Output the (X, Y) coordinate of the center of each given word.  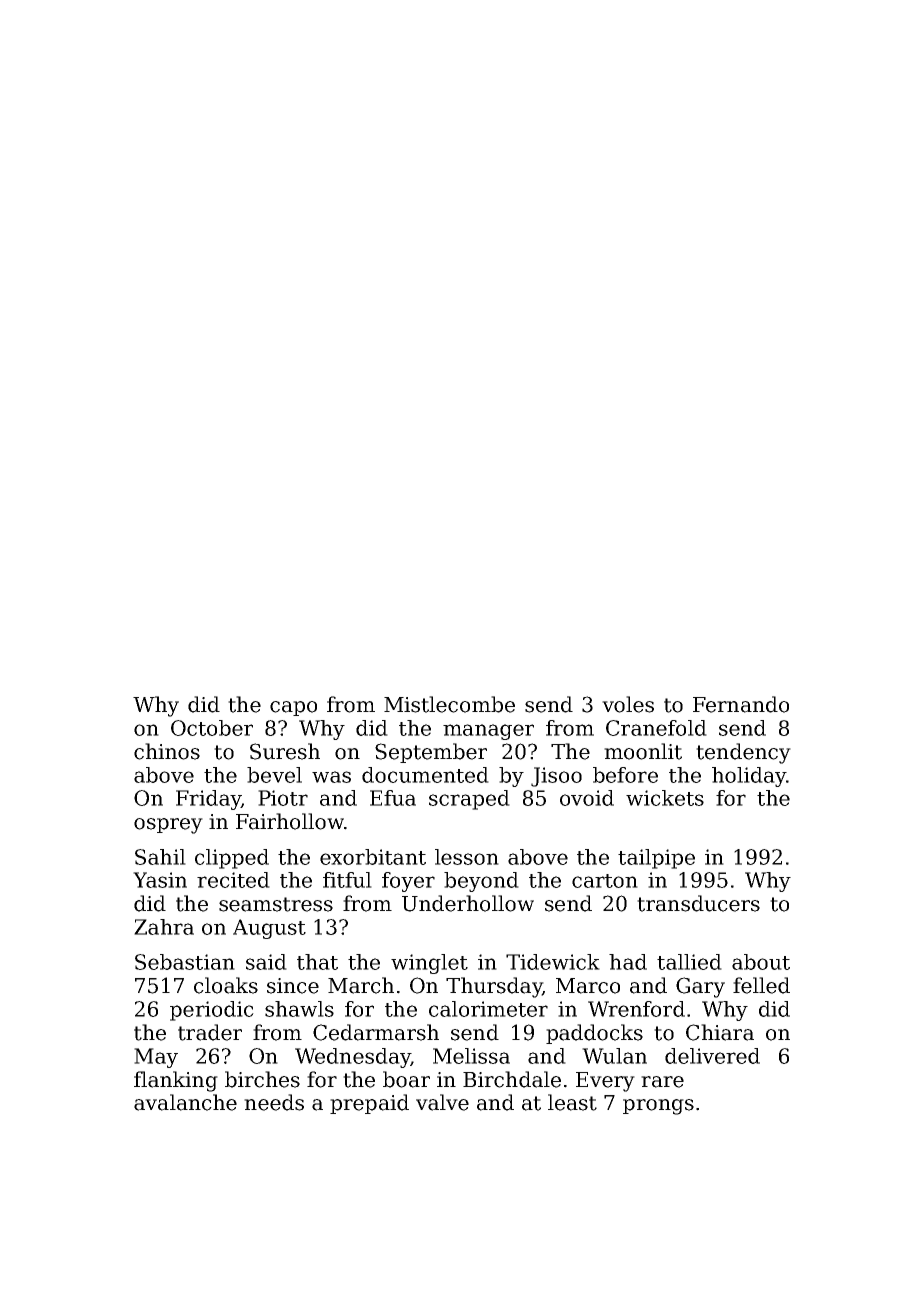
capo (293, 708)
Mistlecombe (449, 704)
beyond (481, 882)
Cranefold (656, 728)
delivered (712, 1056)
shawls (299, 1009)
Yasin (160, 880)
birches (262, 1079)
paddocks (594, 1034)
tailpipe (656, 859)
